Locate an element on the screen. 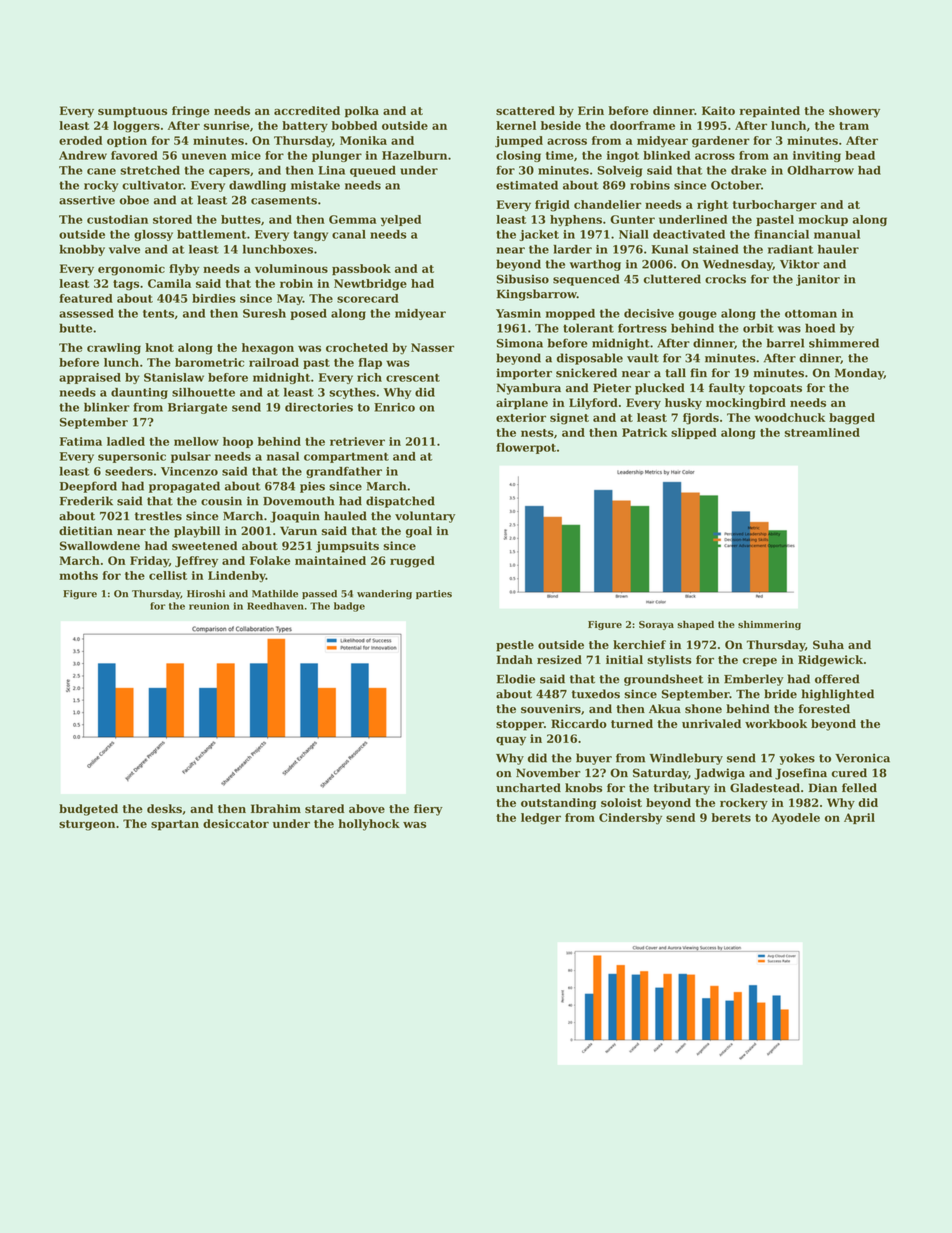 Image resolution: width=952 pixels, height=1233 pixels. Oldharrow is located at coordinates (820, 170).
